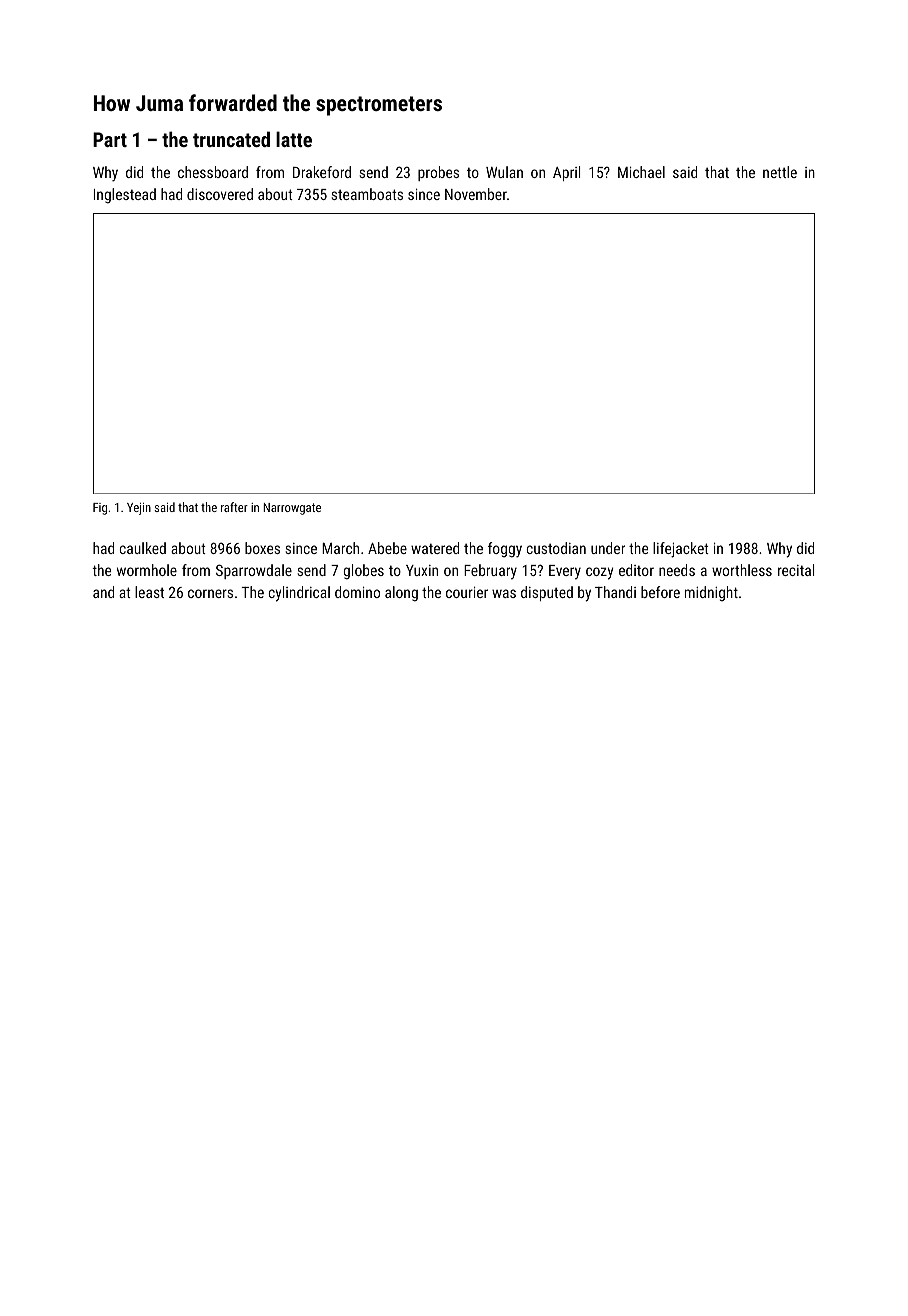  Describe the element at coordinates (681, 550) in the document. I see `lifejacket` at that location.
